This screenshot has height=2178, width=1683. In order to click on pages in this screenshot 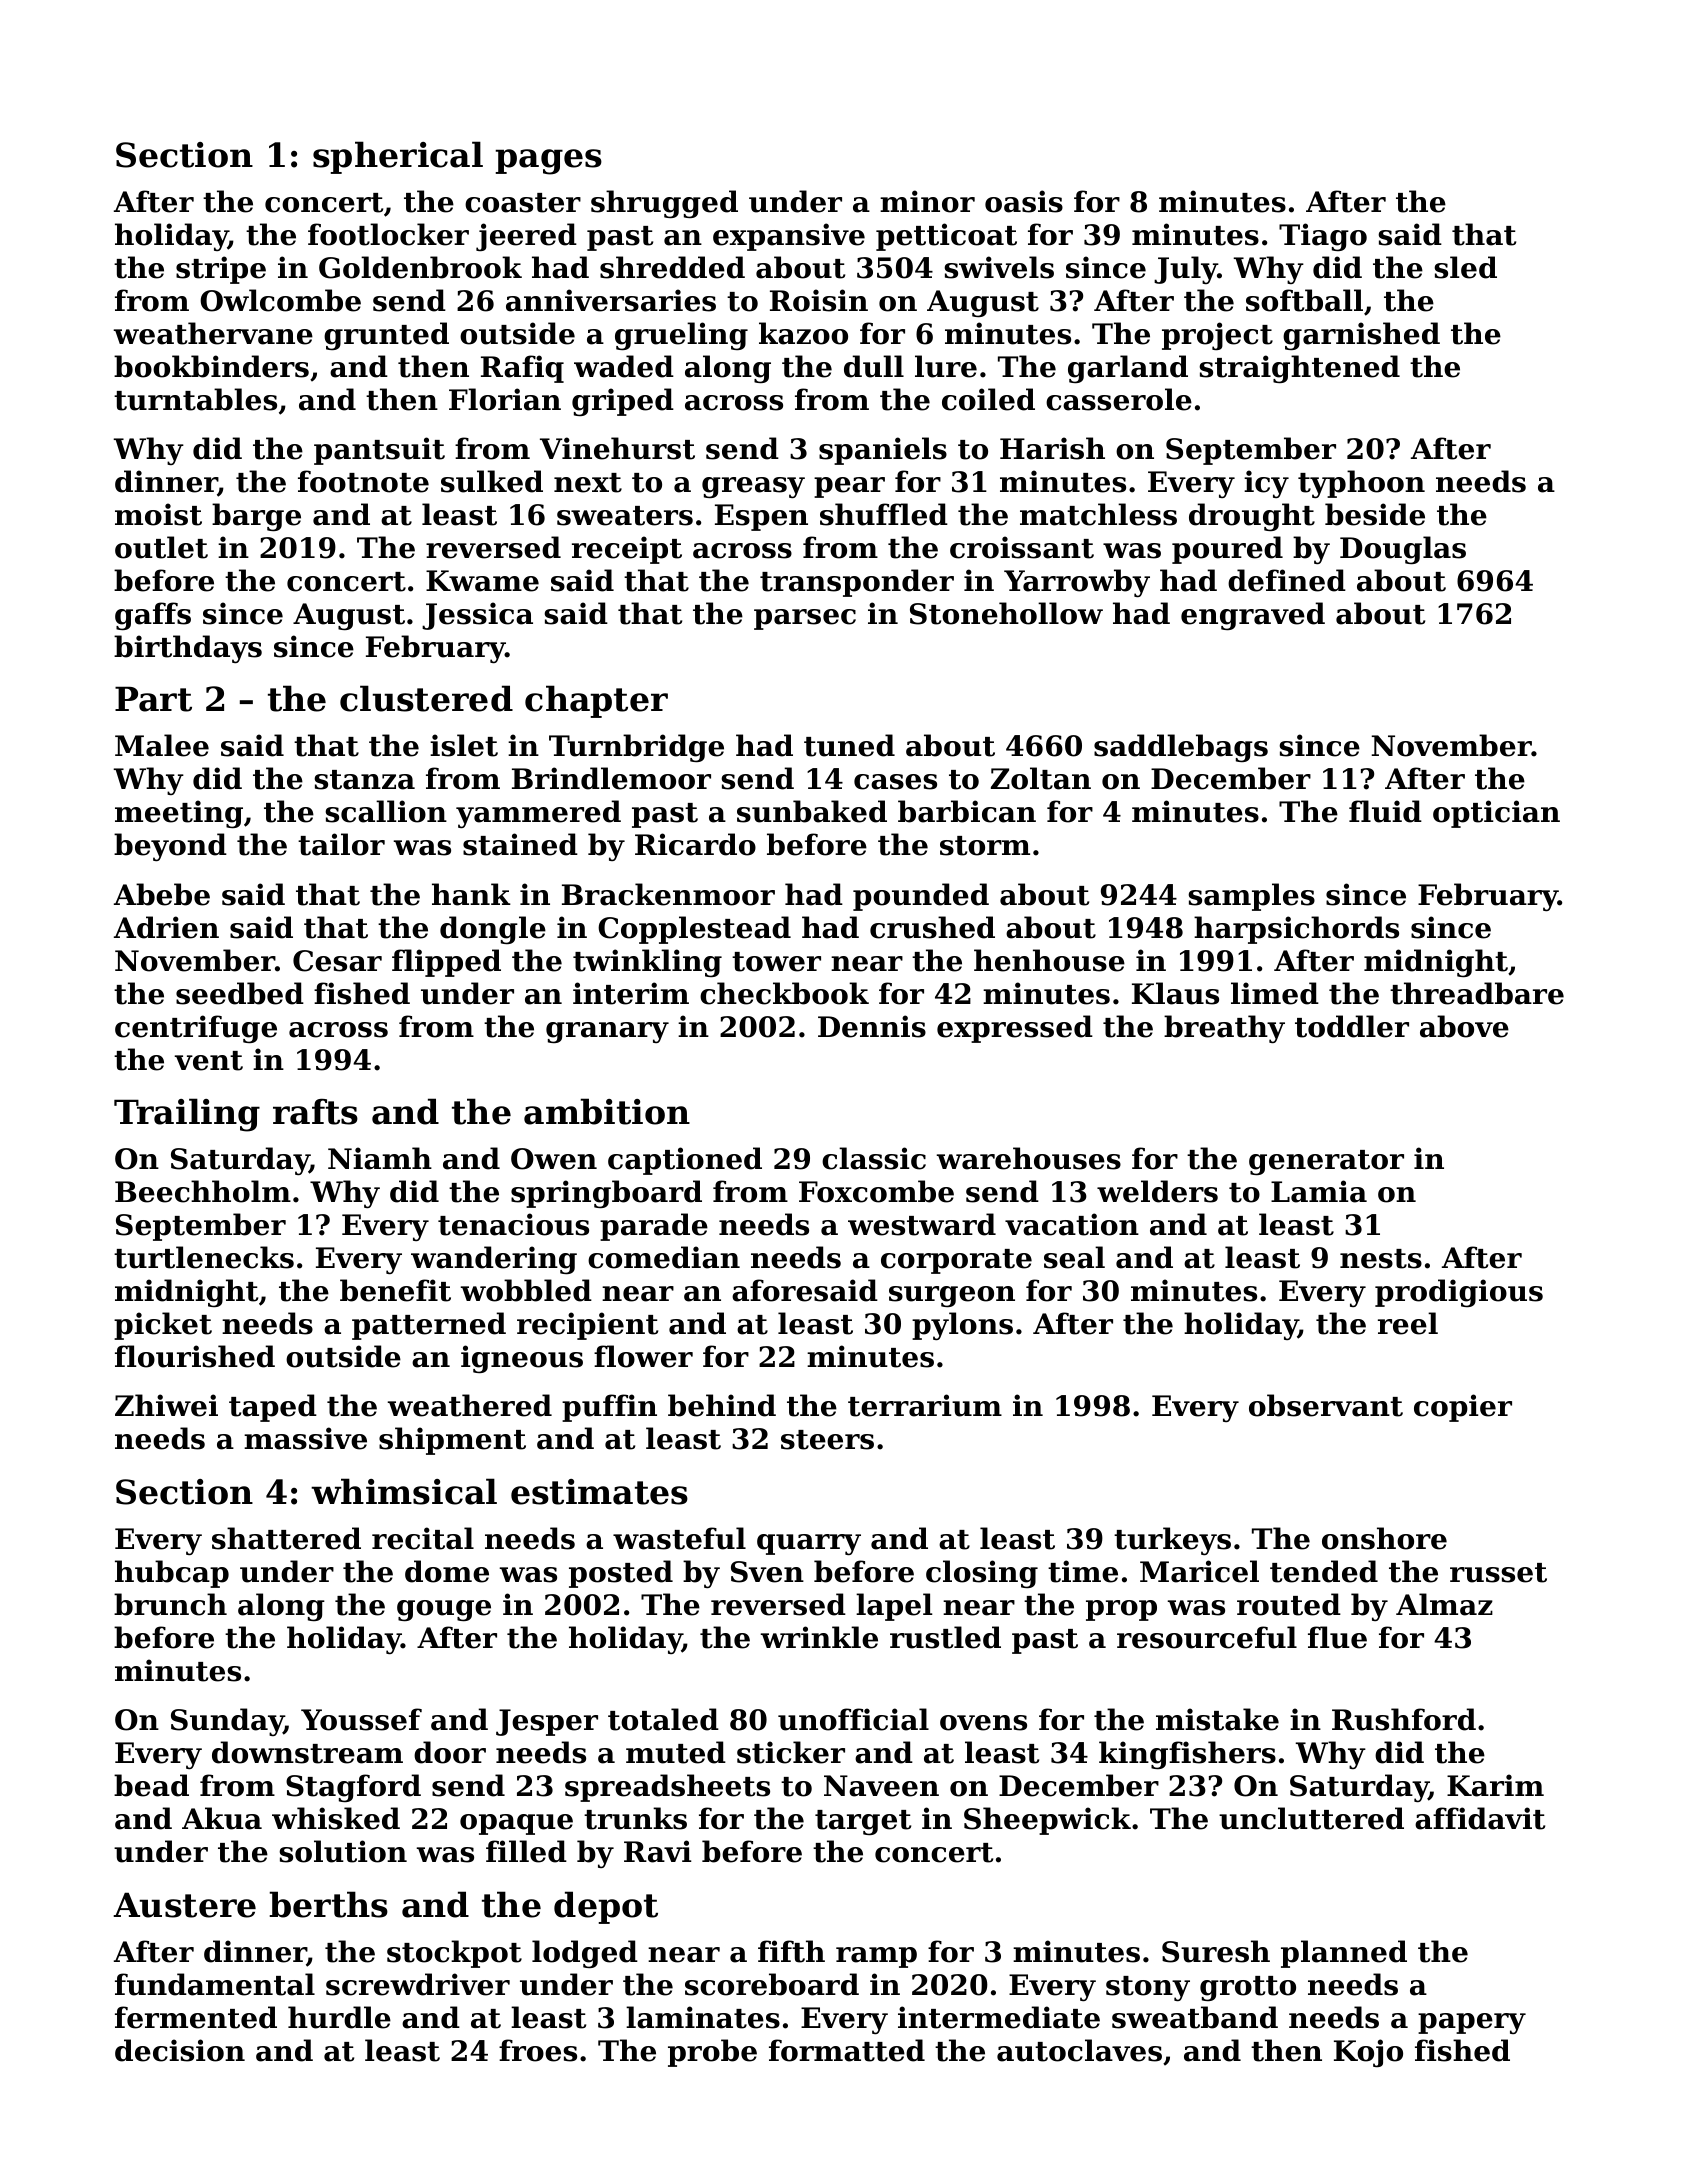, I will do `click(548, 162)`.
